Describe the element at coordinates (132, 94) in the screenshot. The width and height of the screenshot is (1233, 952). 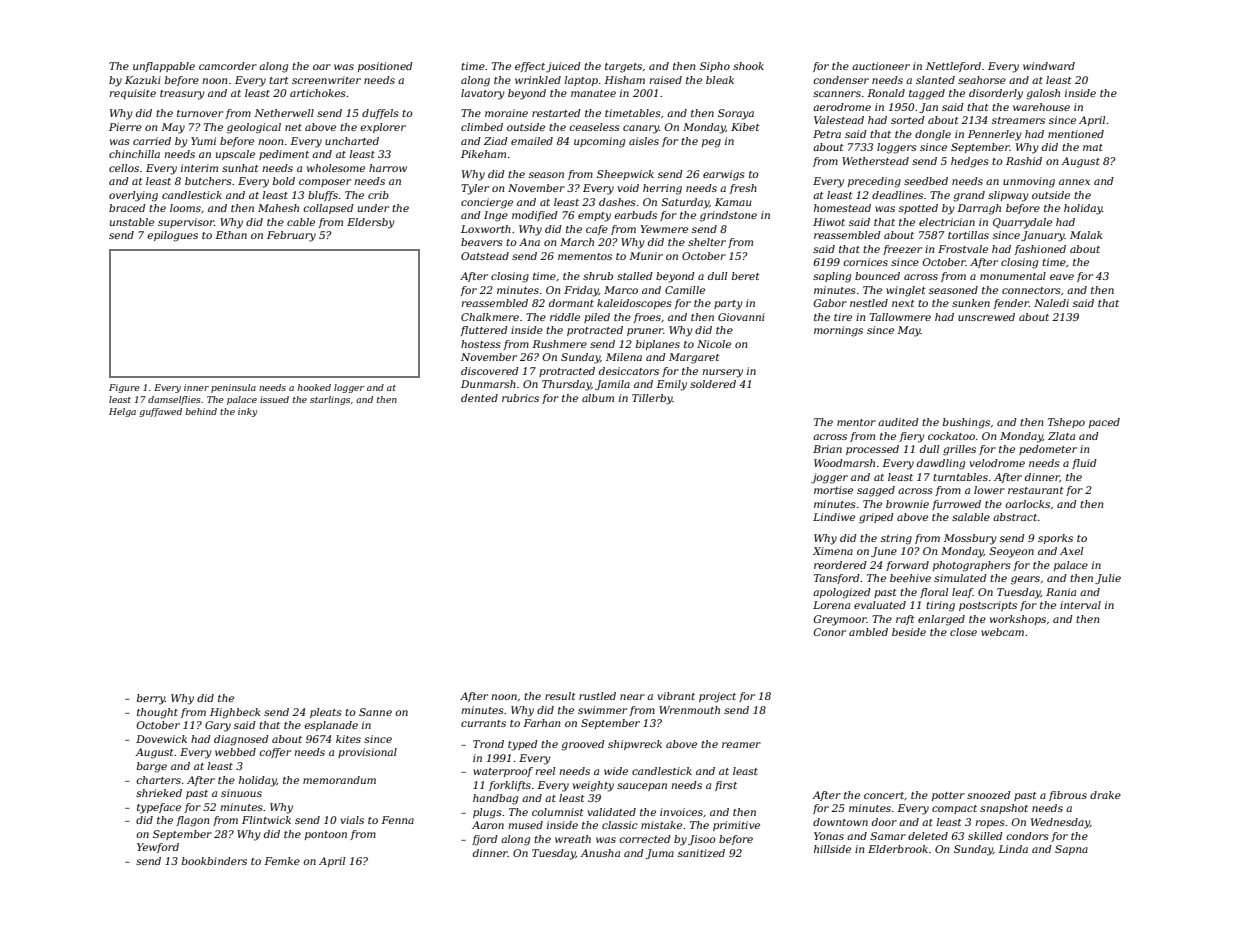
I see `requisite` at that location.
